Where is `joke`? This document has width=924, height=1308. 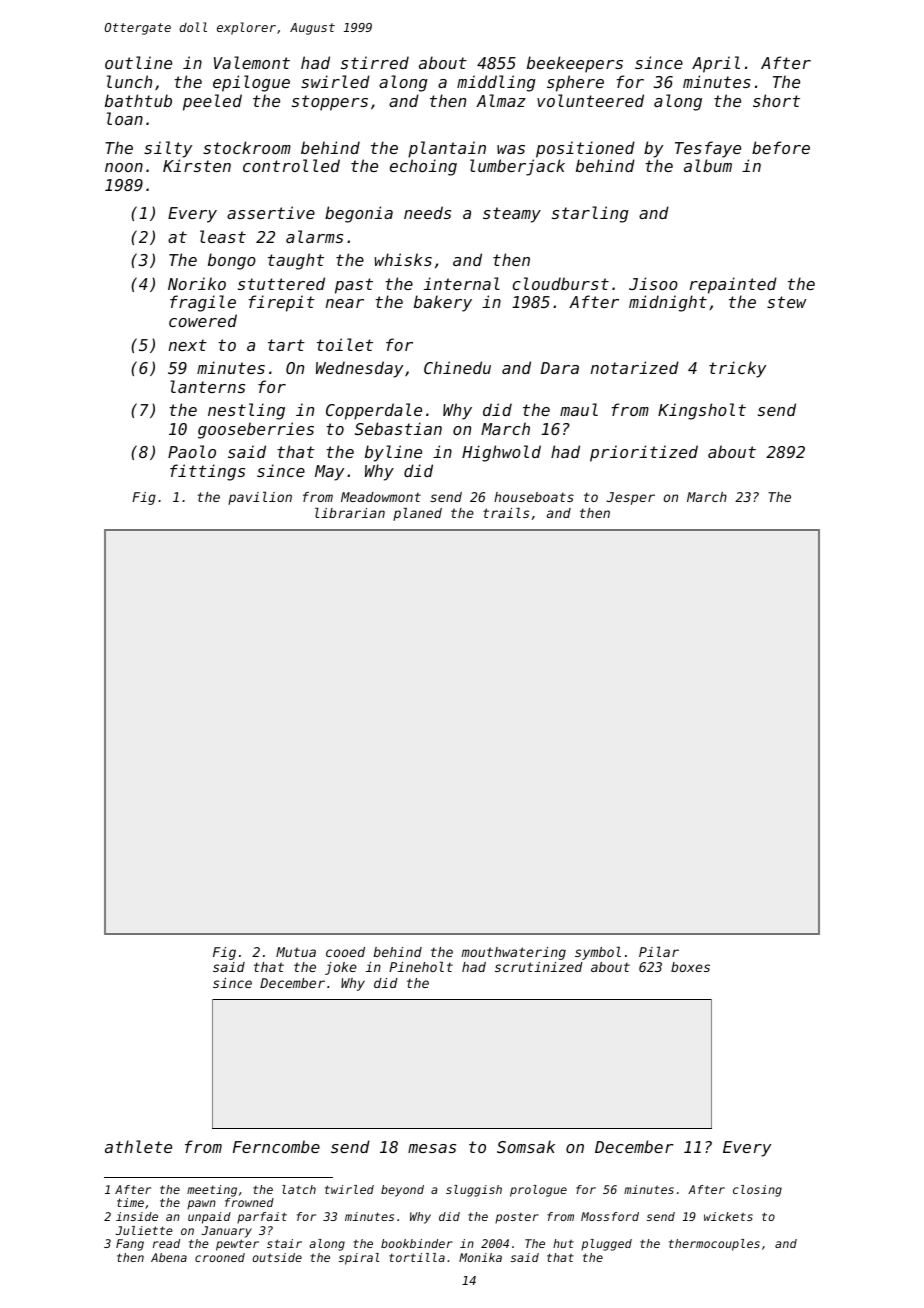
joke is located at coordinates (341, 968).
